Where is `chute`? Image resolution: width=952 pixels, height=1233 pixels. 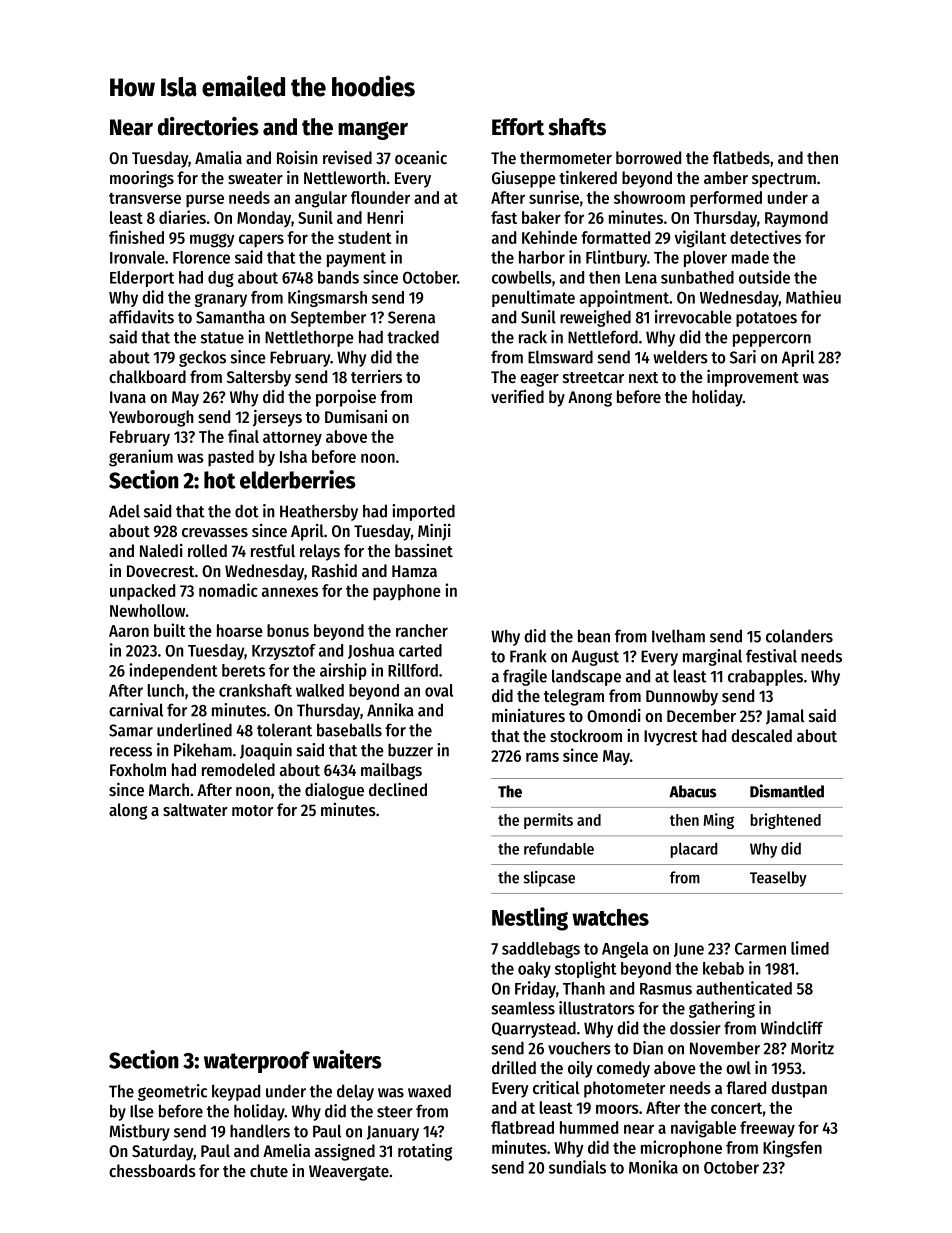
chute is located at coordinates (269, 1170).
